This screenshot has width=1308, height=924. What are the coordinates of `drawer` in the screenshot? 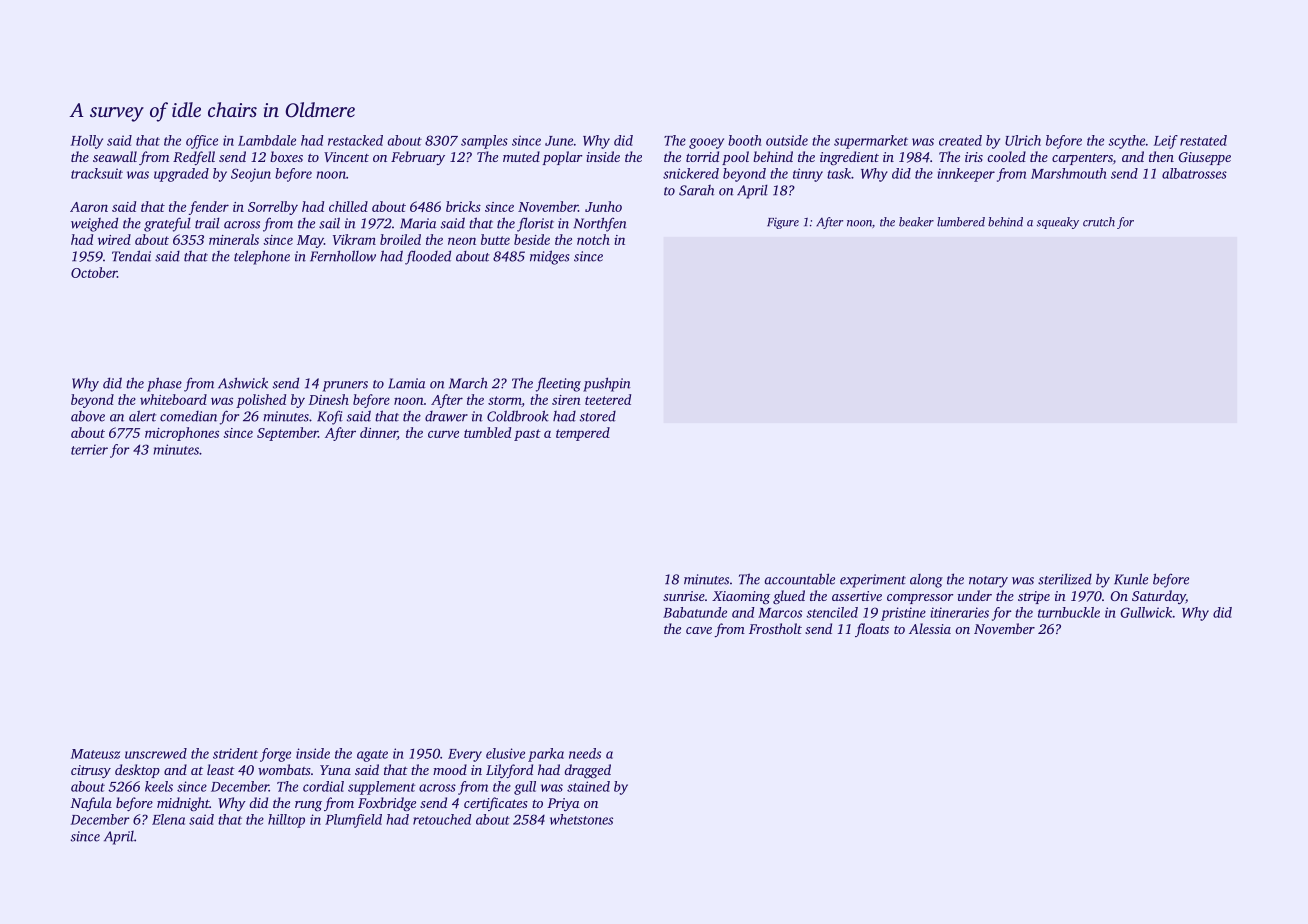 It's located at (446, 416).
